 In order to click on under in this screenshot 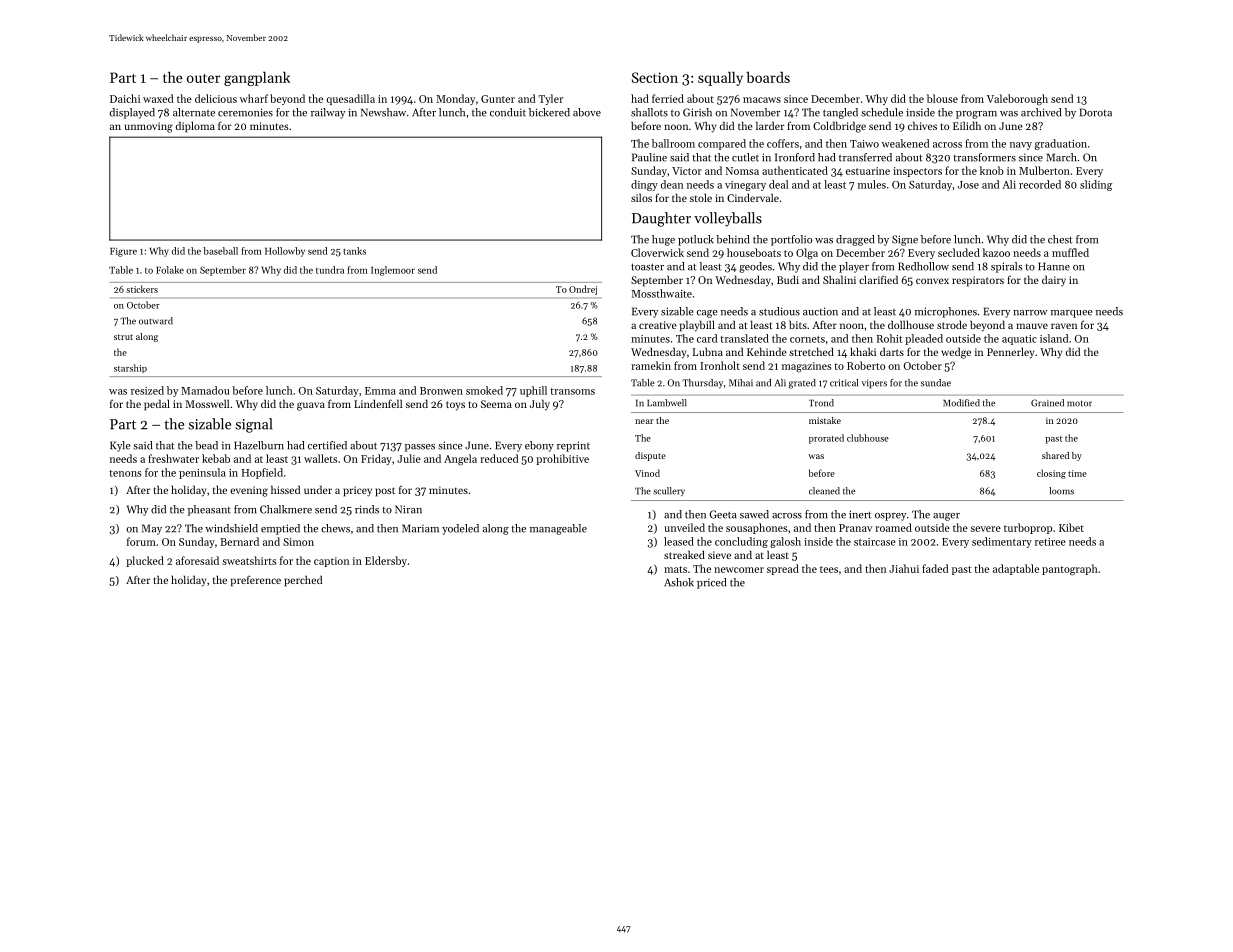, I will do `click(318, 489)`.
